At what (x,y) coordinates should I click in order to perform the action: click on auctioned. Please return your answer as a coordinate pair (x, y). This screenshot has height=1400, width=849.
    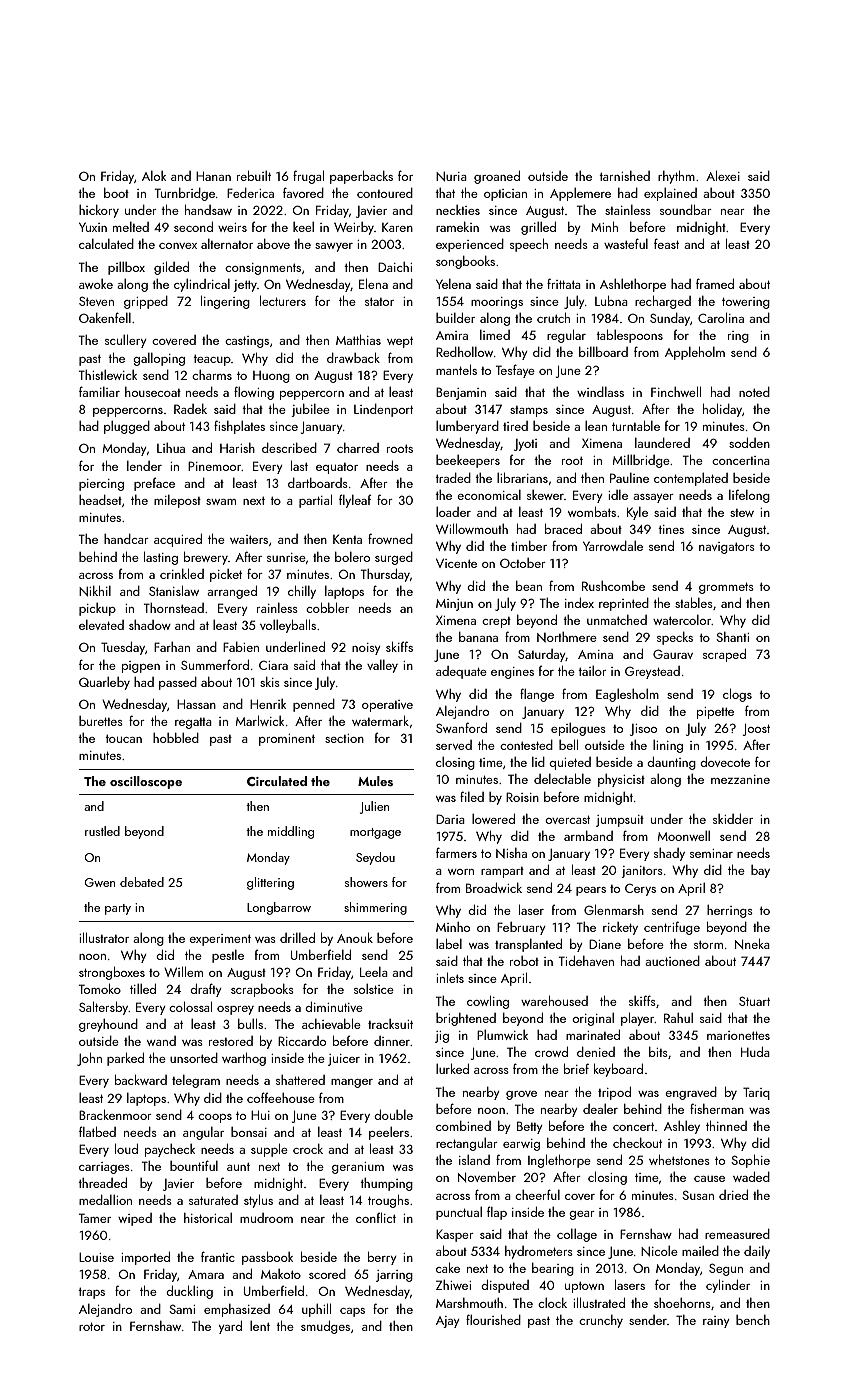
    Looking at the image, I should click on (672, 961).
